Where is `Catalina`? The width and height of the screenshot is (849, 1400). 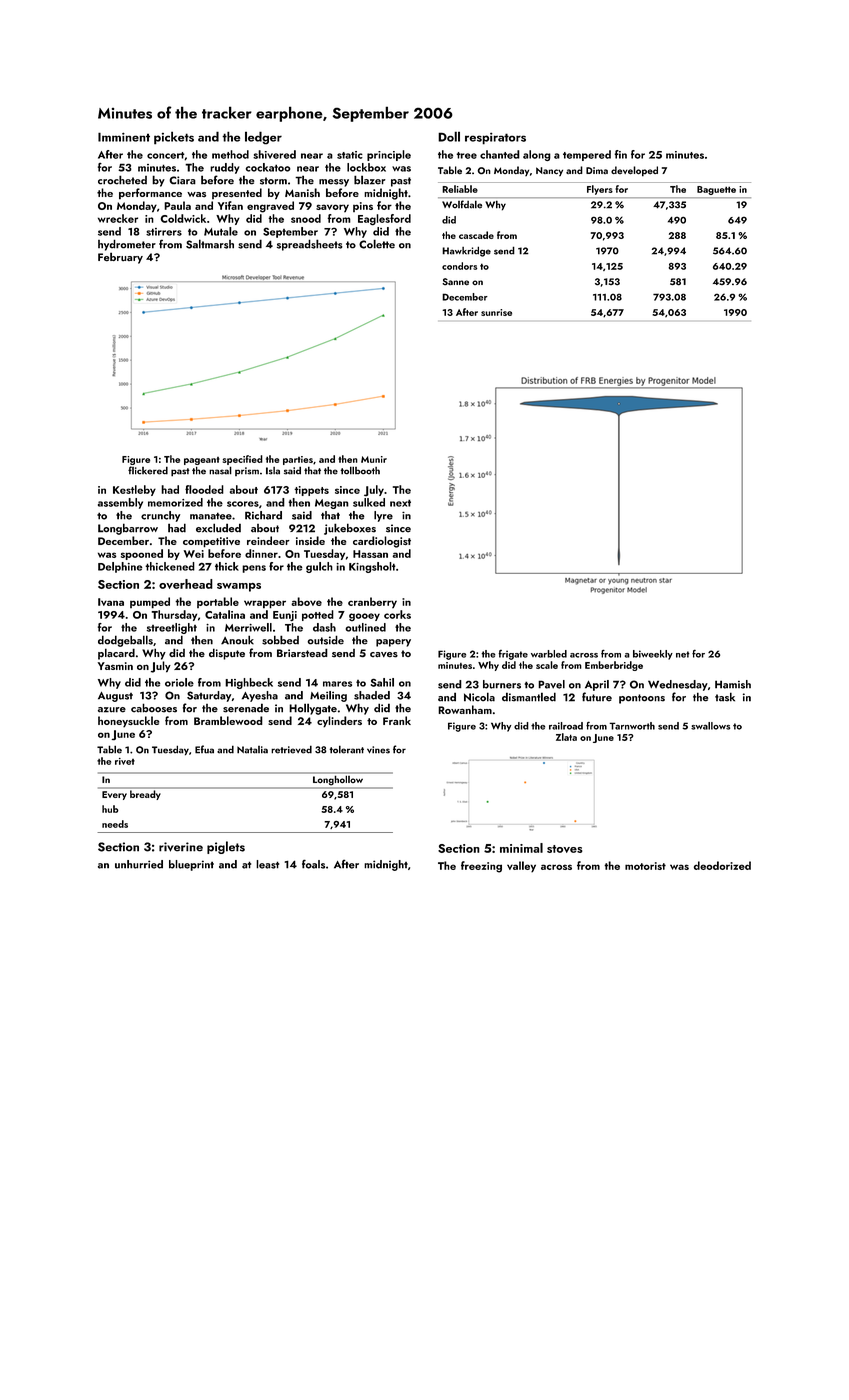
Catalina is located at coordinates (225, 614).
